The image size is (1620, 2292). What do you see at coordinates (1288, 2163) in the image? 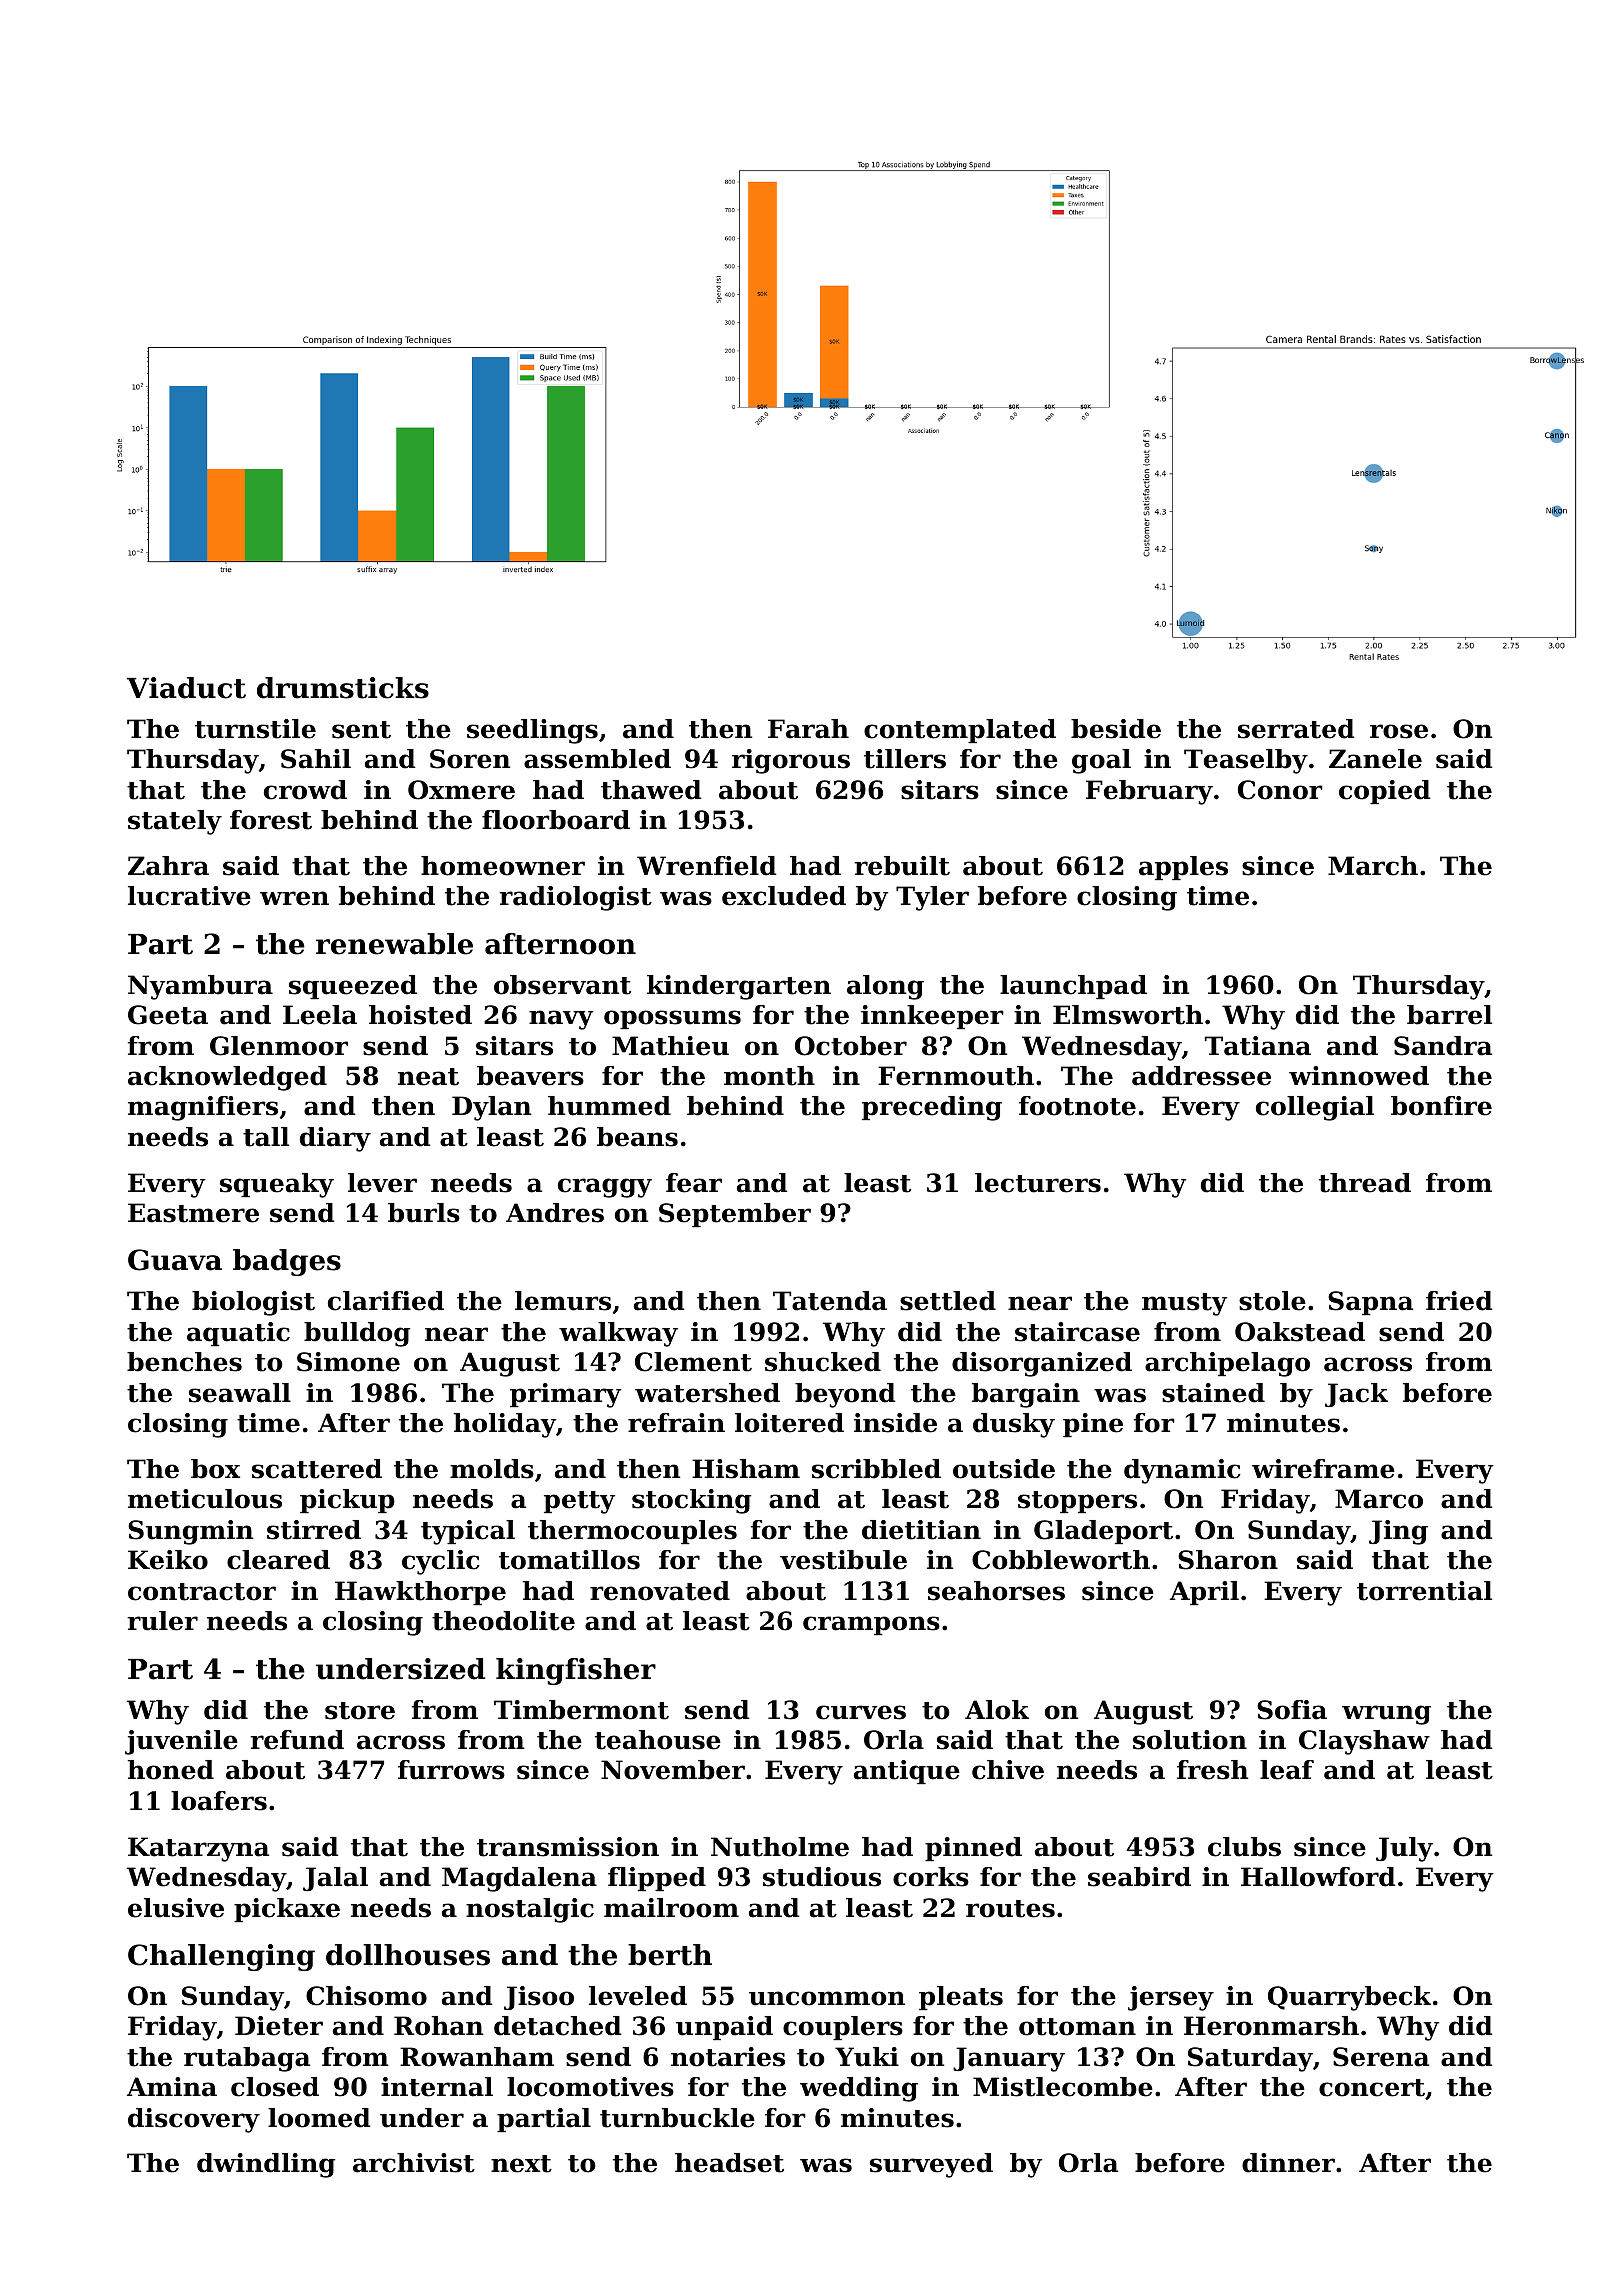
I see `dinner` at bounding box center [1288, 2163].
